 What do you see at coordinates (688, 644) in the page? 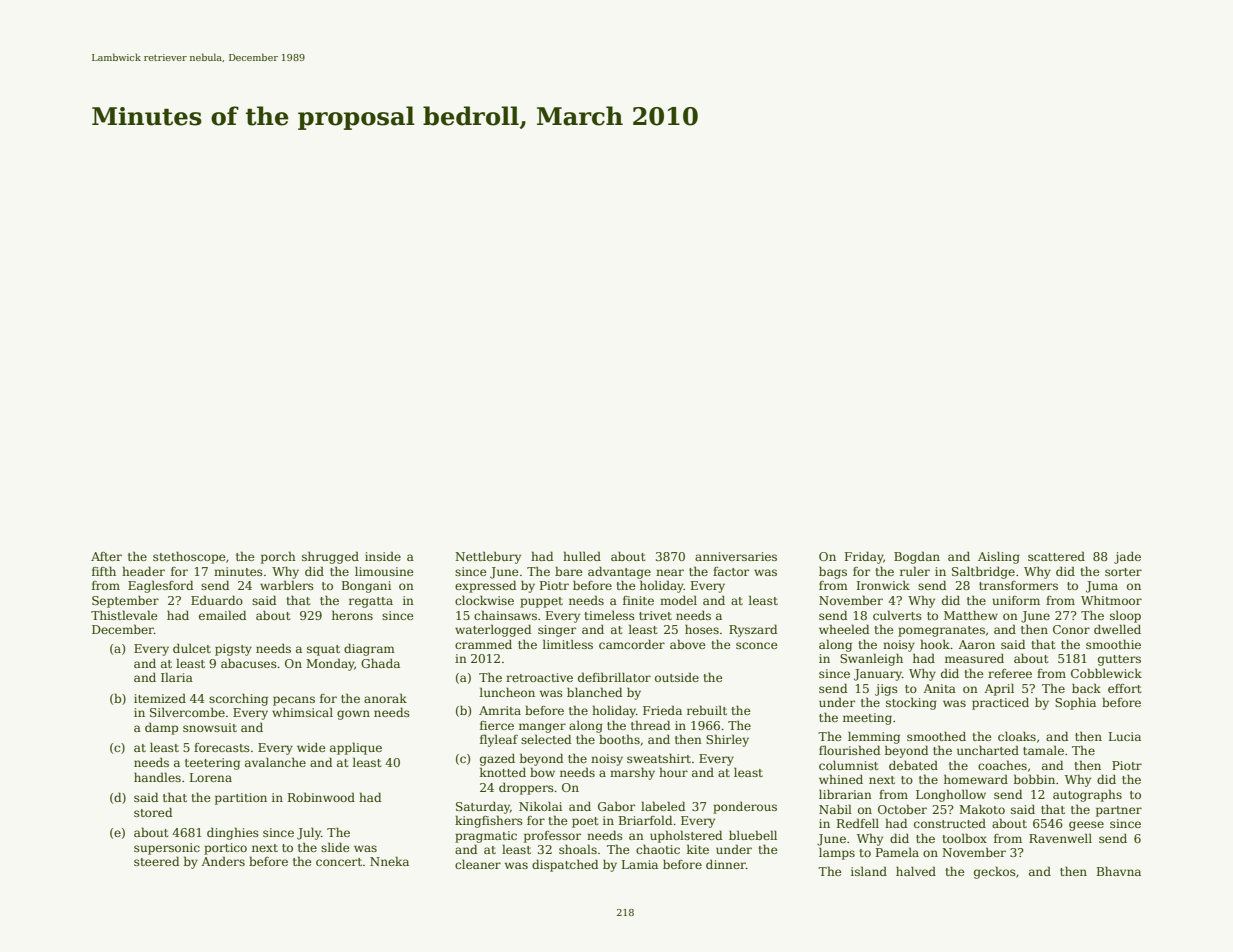
I see `above` at bounding box center [688, 644].
